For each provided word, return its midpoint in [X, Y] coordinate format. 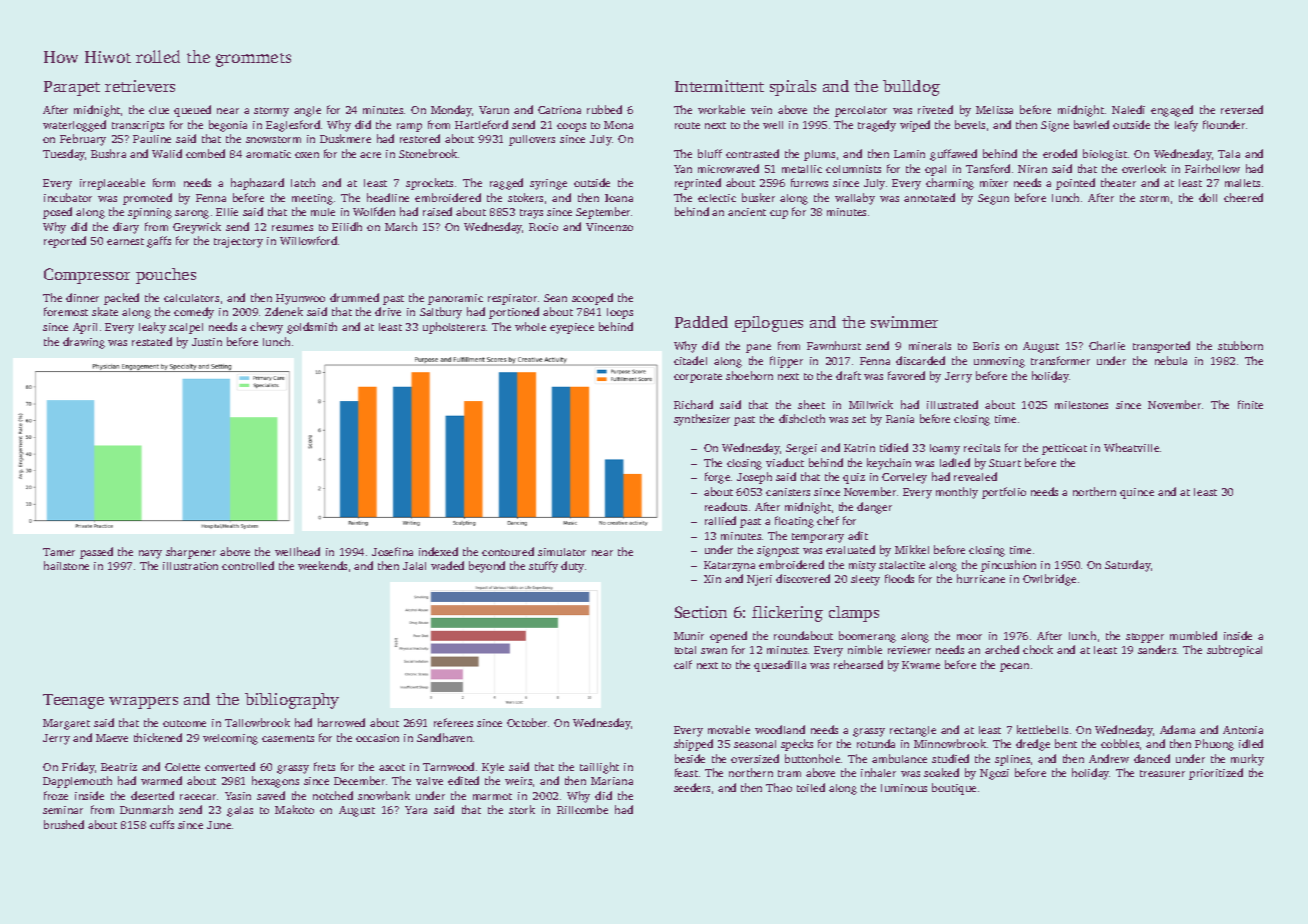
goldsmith [312, 328]
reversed [1242, 109]
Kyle [493, 768]
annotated [929, 197]
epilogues [769, 324]
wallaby [855, 199]
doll [1208, 197]
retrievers [140, 86]
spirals [793, 88]
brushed [64, 824]
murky [1247, 760]
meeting [312, 199]
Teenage [73, 701]
